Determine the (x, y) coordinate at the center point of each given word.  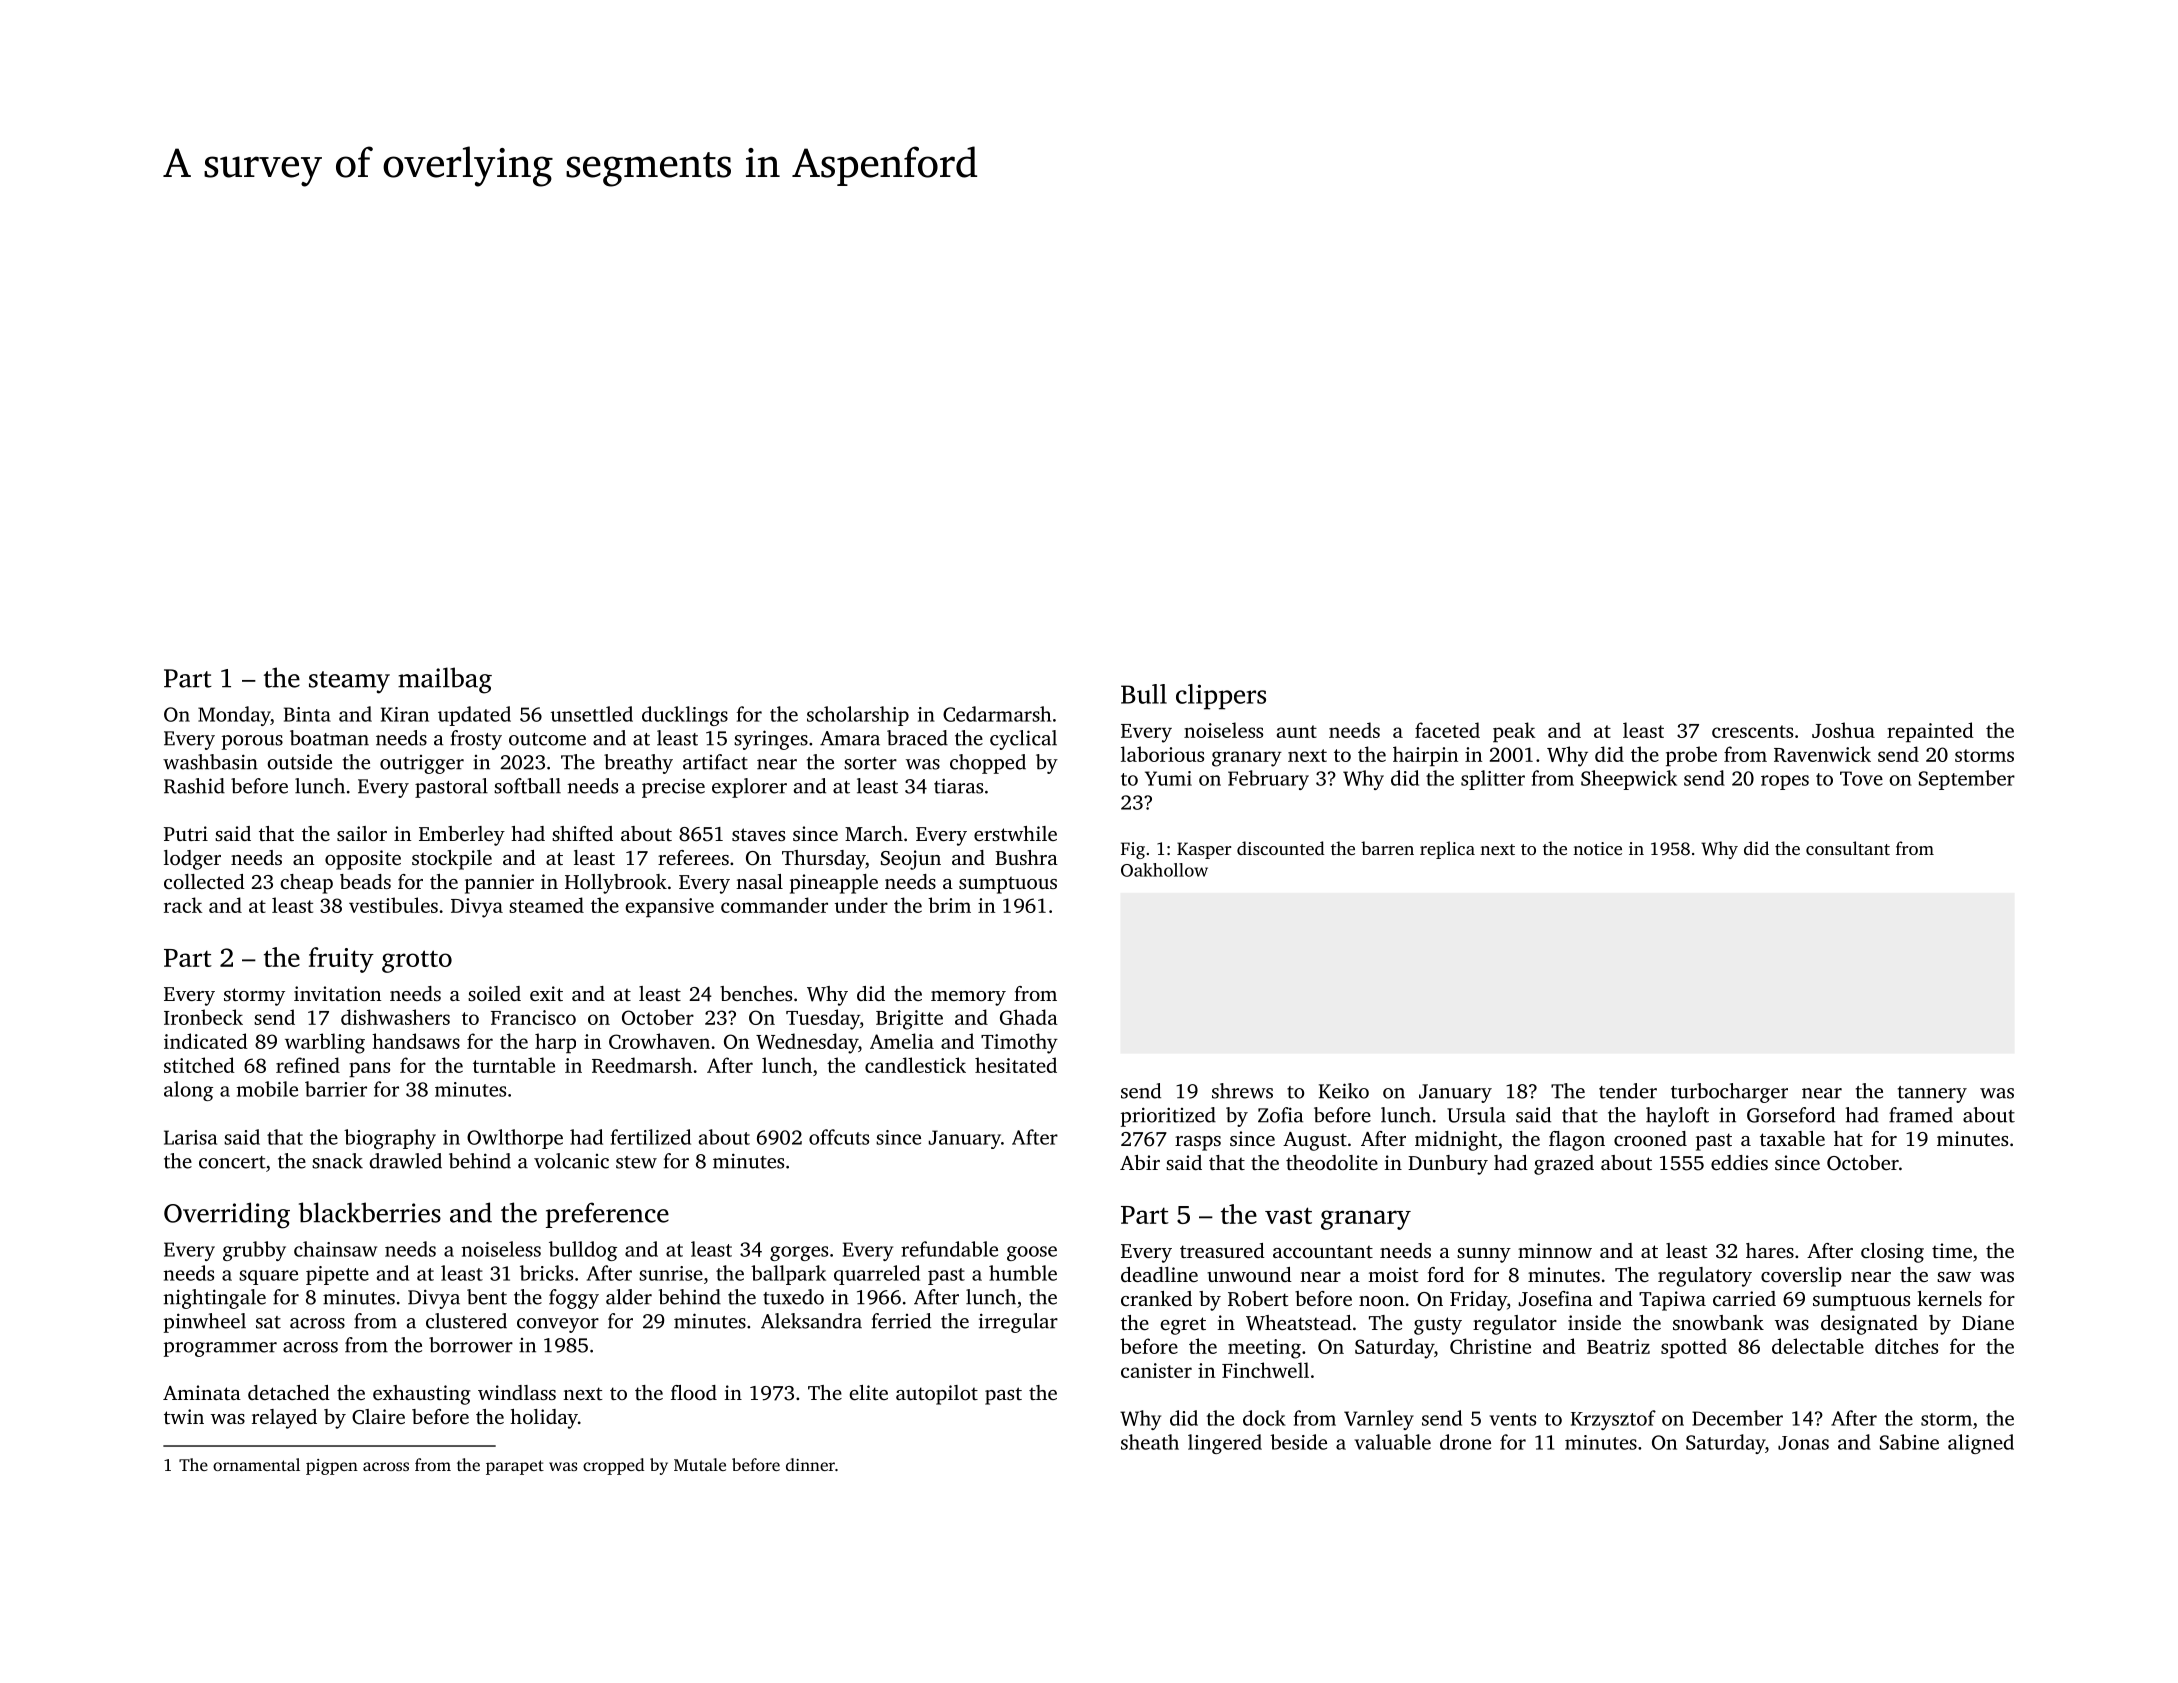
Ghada (1029, 1017)
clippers (1221, 697)
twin (184, 1416)
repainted (1930, 732)
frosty (476, 740)
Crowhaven (659, 1041)
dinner (810, 1464)
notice (1597, 848)
